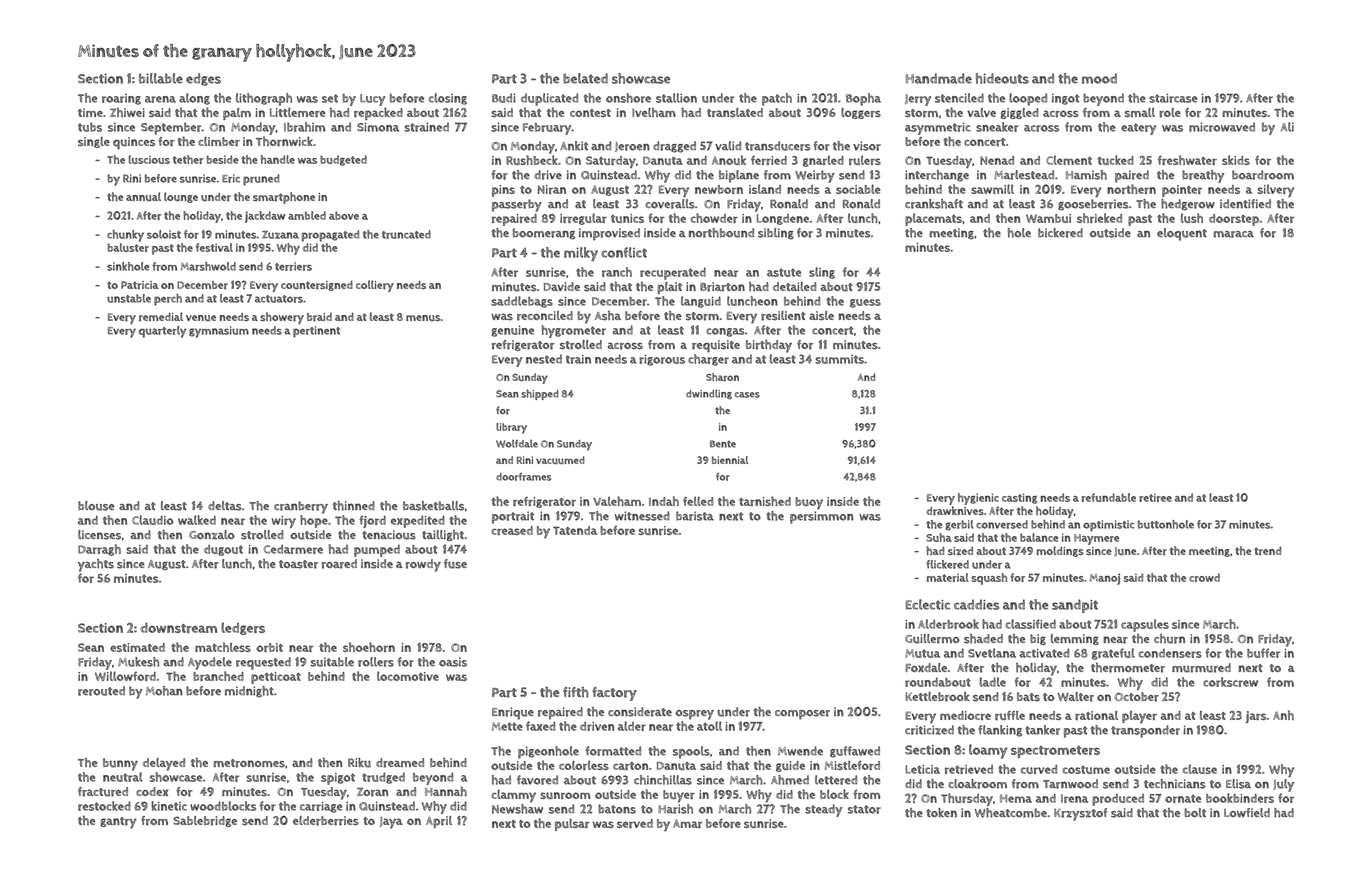  What do you see at coordinates (96, 506) in the document?
I see `blouse` at bounding box center [96, 506].
